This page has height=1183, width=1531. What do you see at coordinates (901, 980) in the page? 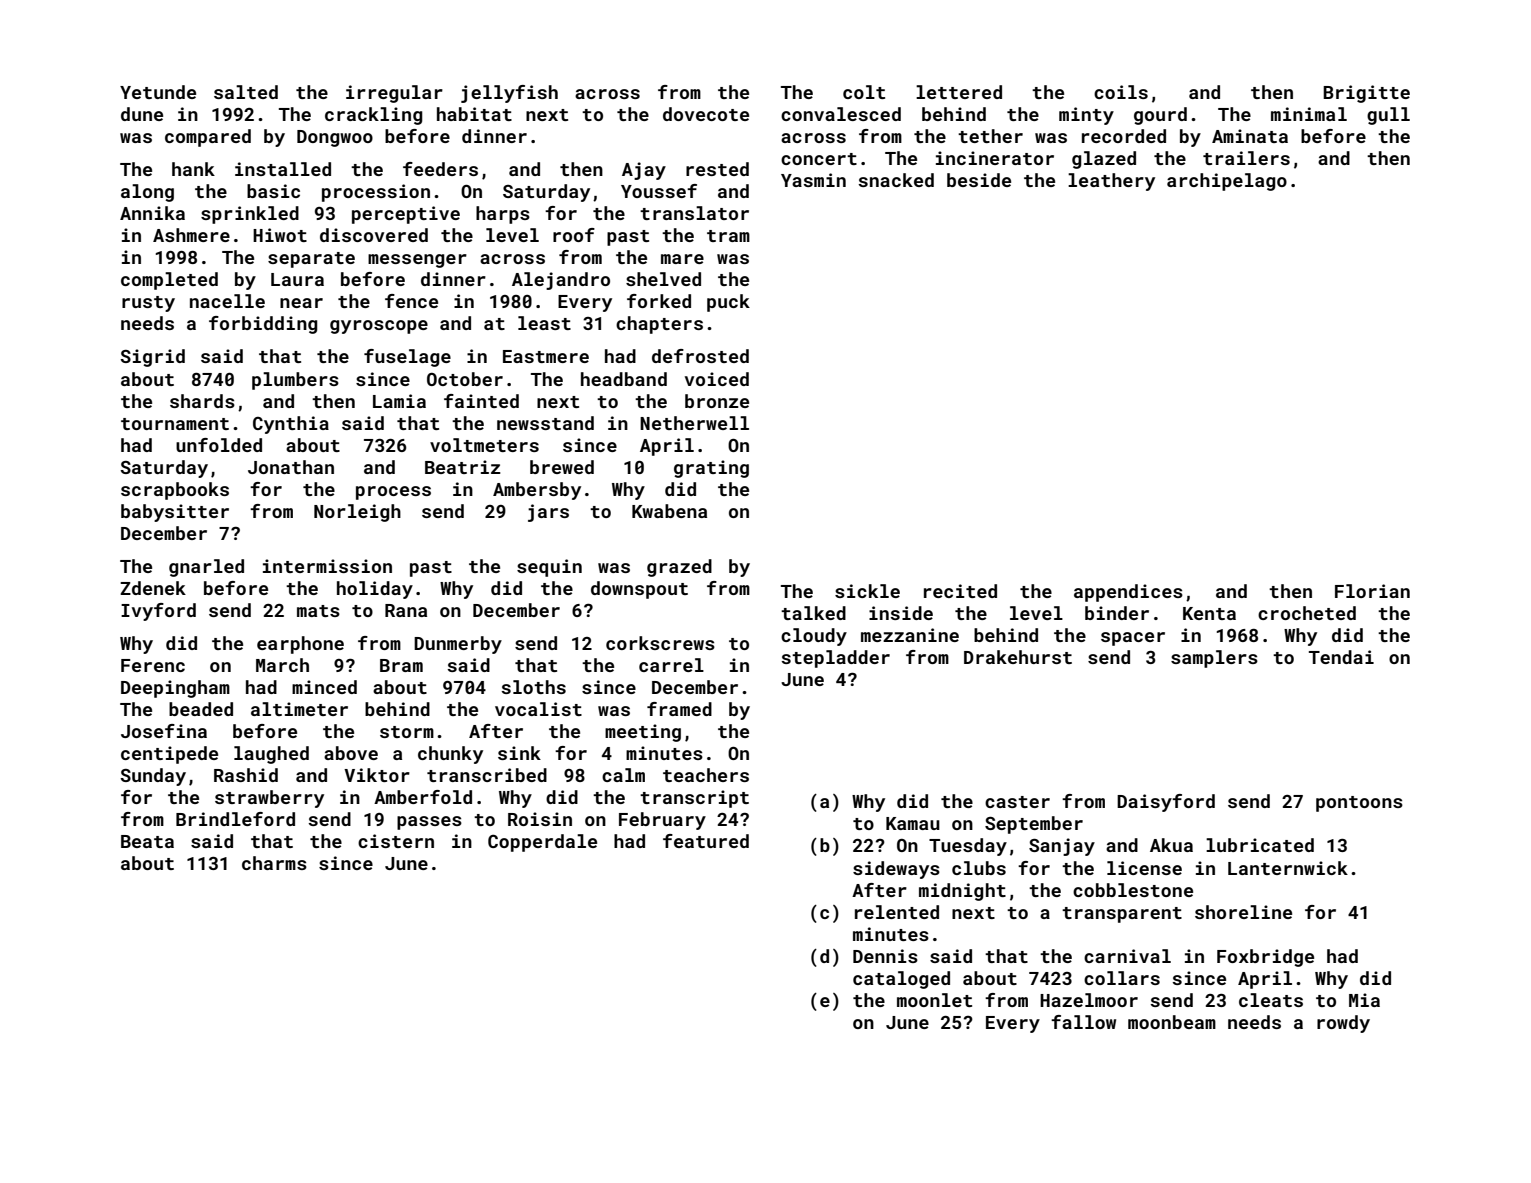
I see `cataloged` at bounding box center [901, 980].
